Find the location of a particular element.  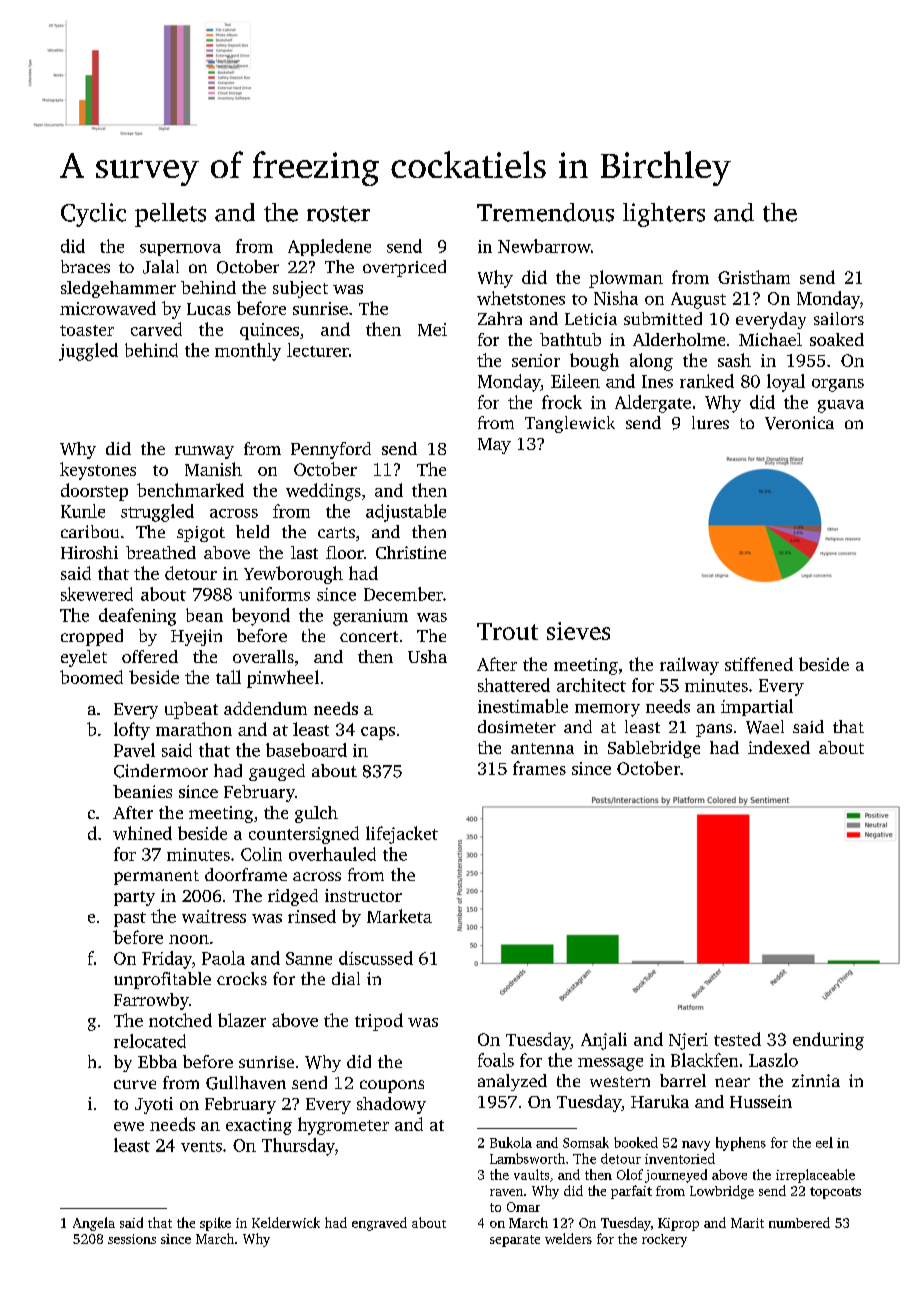

Tanglewick is located at coordinates (570, 424).
